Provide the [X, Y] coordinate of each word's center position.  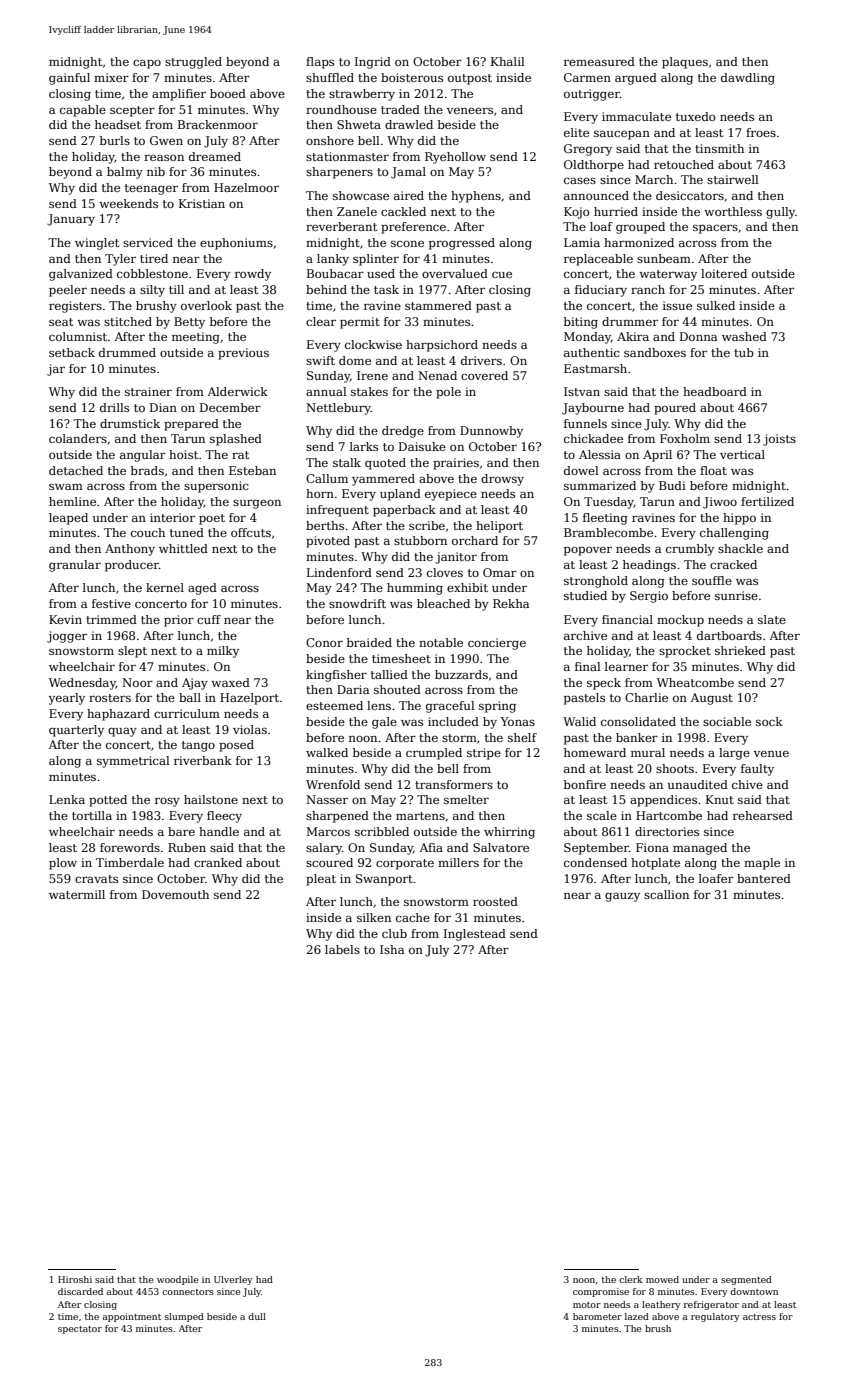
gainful [69, 79]
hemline [72, 501]
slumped [184, 1317]
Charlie [646, 697]
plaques [685, 63]
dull [257, 1316]
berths [325, 525]
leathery [661, 1305]
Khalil [508, 61]
